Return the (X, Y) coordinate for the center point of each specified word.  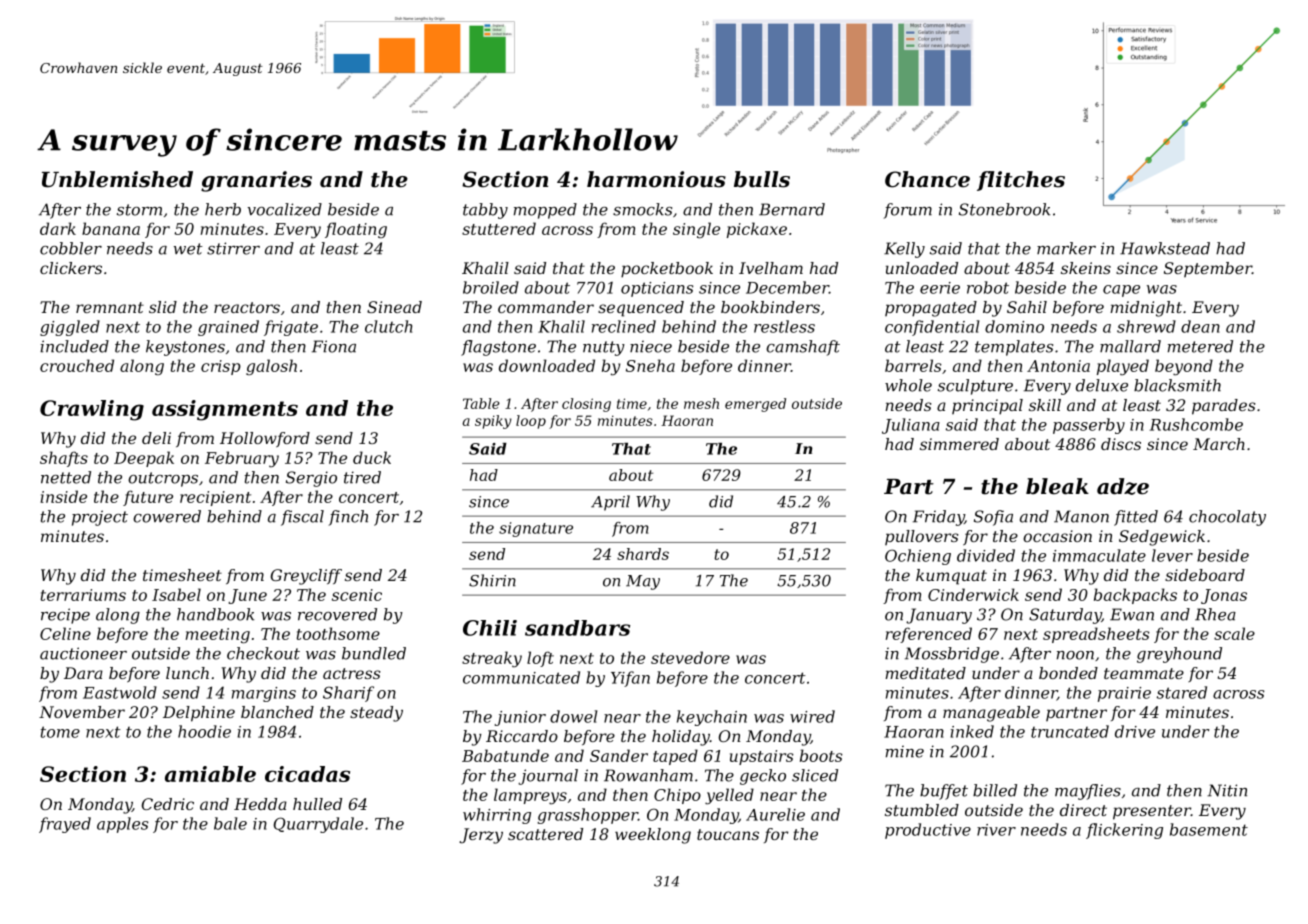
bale (230, 823)
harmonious (656, 179)
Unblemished (117, 179)
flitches (1021, 181)
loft (540, 659)
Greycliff (306, 577)
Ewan (1132, 614)
